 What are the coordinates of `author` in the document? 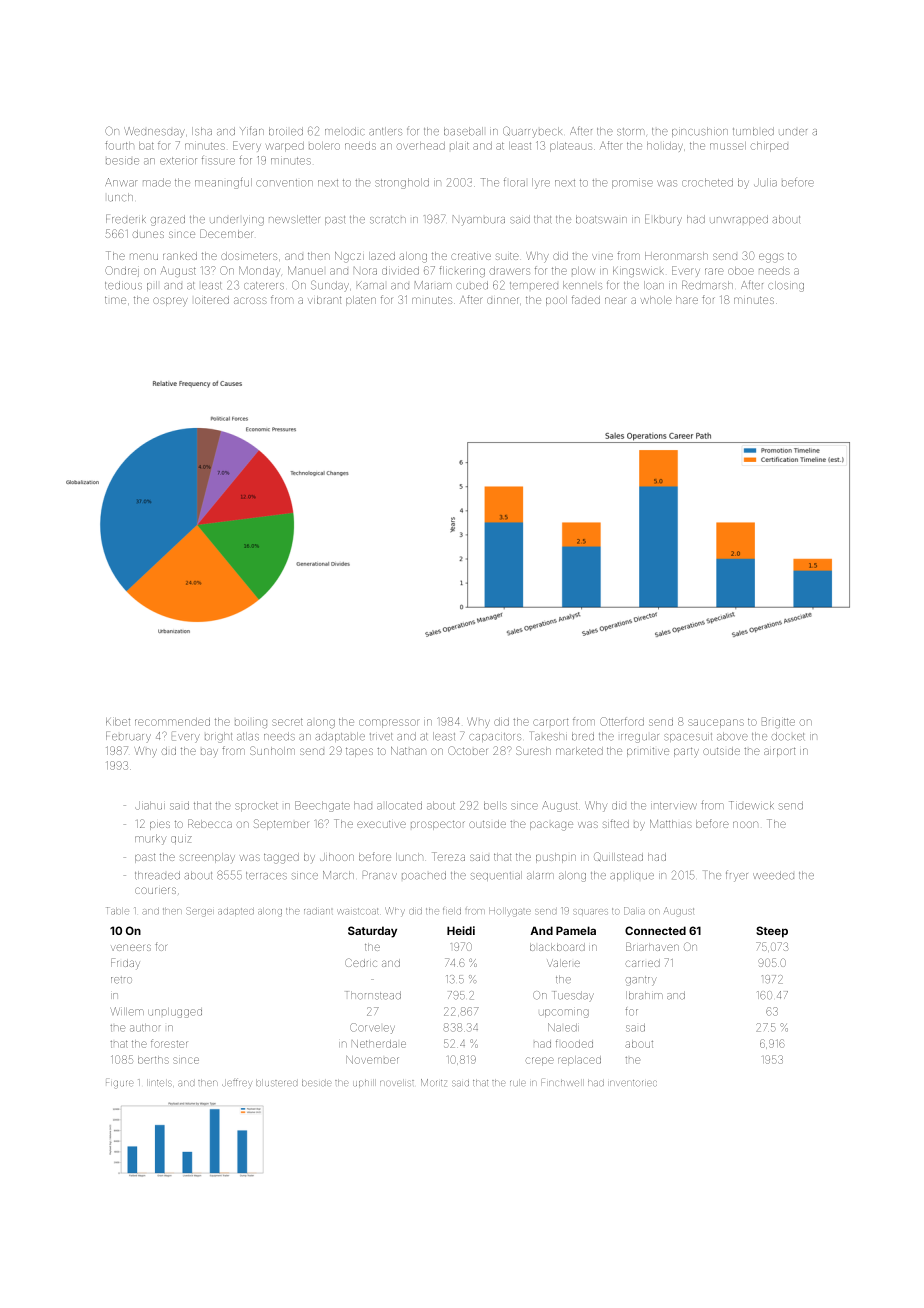 It's located at (145, 1028).
